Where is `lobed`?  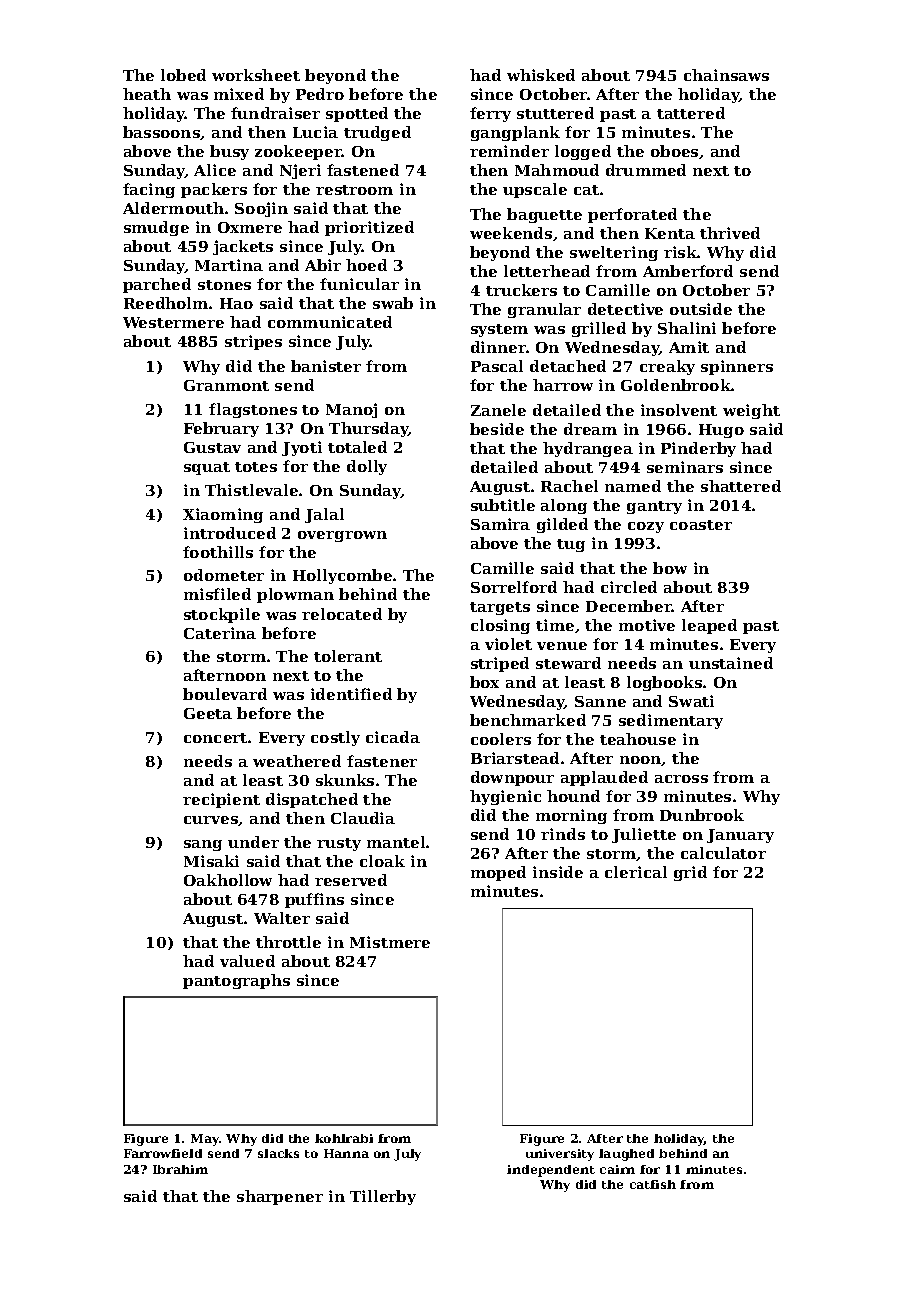
lobed is located at coordinates (183, 75).
